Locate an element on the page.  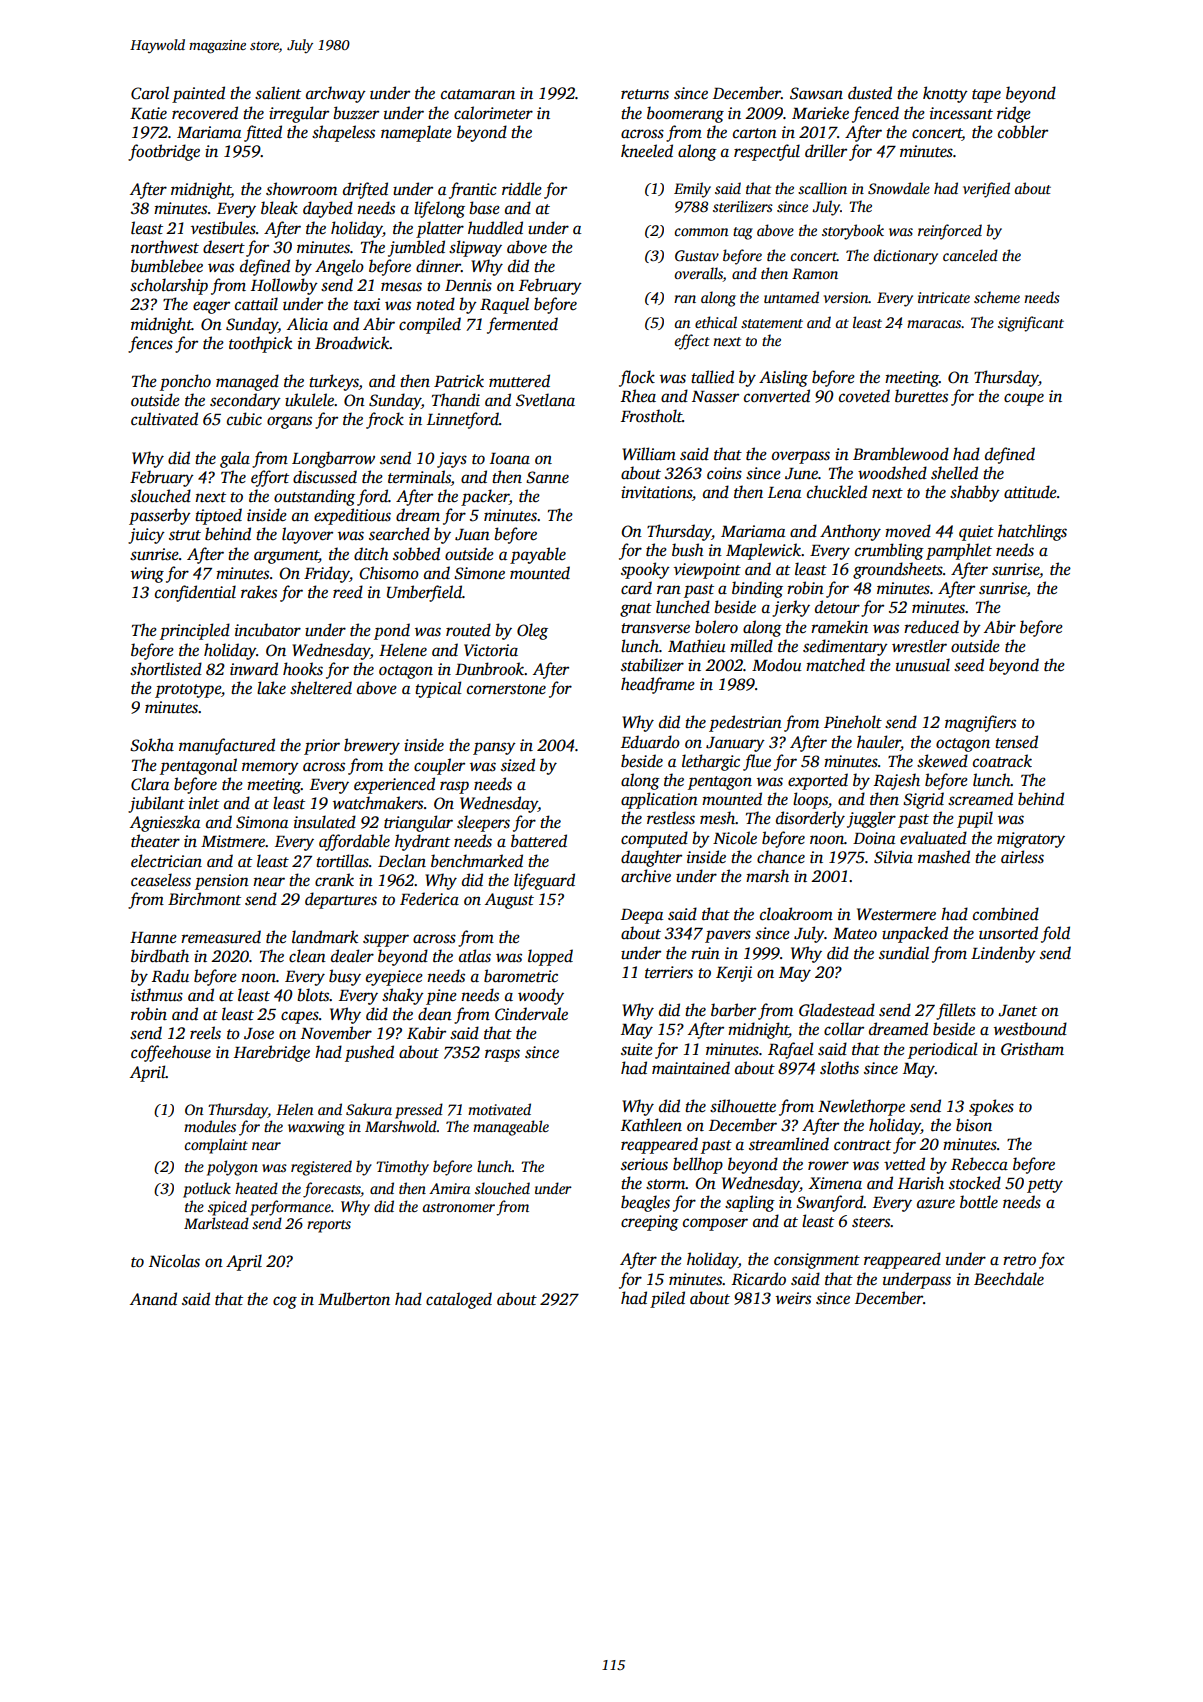
application is located at coordinates (659, 800).
